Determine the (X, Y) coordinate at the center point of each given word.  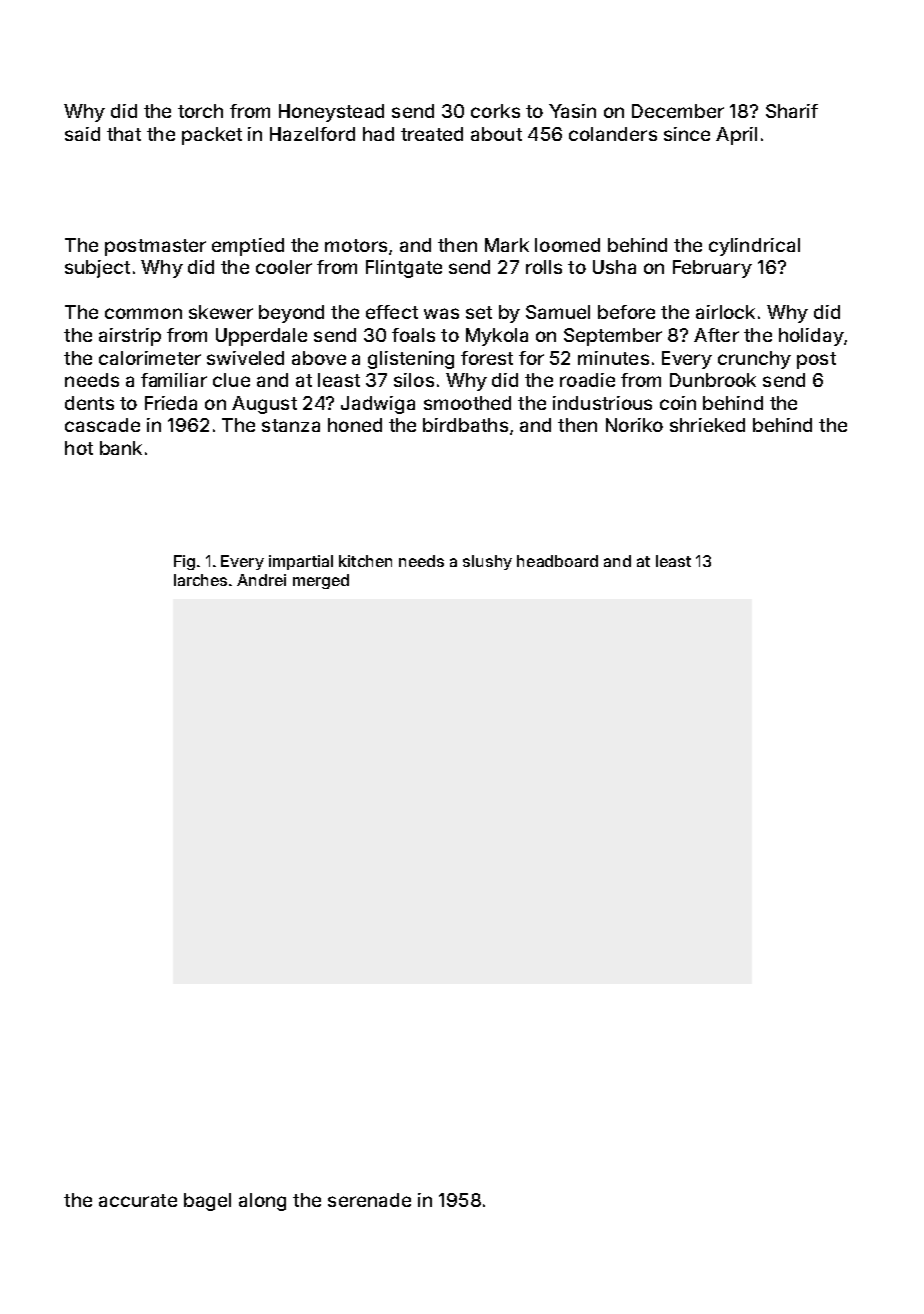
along (262, 1202)
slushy (487, 562)
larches (200, 580)
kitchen (365, 561)
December (678, 111)
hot (79, 448)
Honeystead (331, 113)
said (82, 134)
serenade (369, 1200)
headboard (557, 561)
